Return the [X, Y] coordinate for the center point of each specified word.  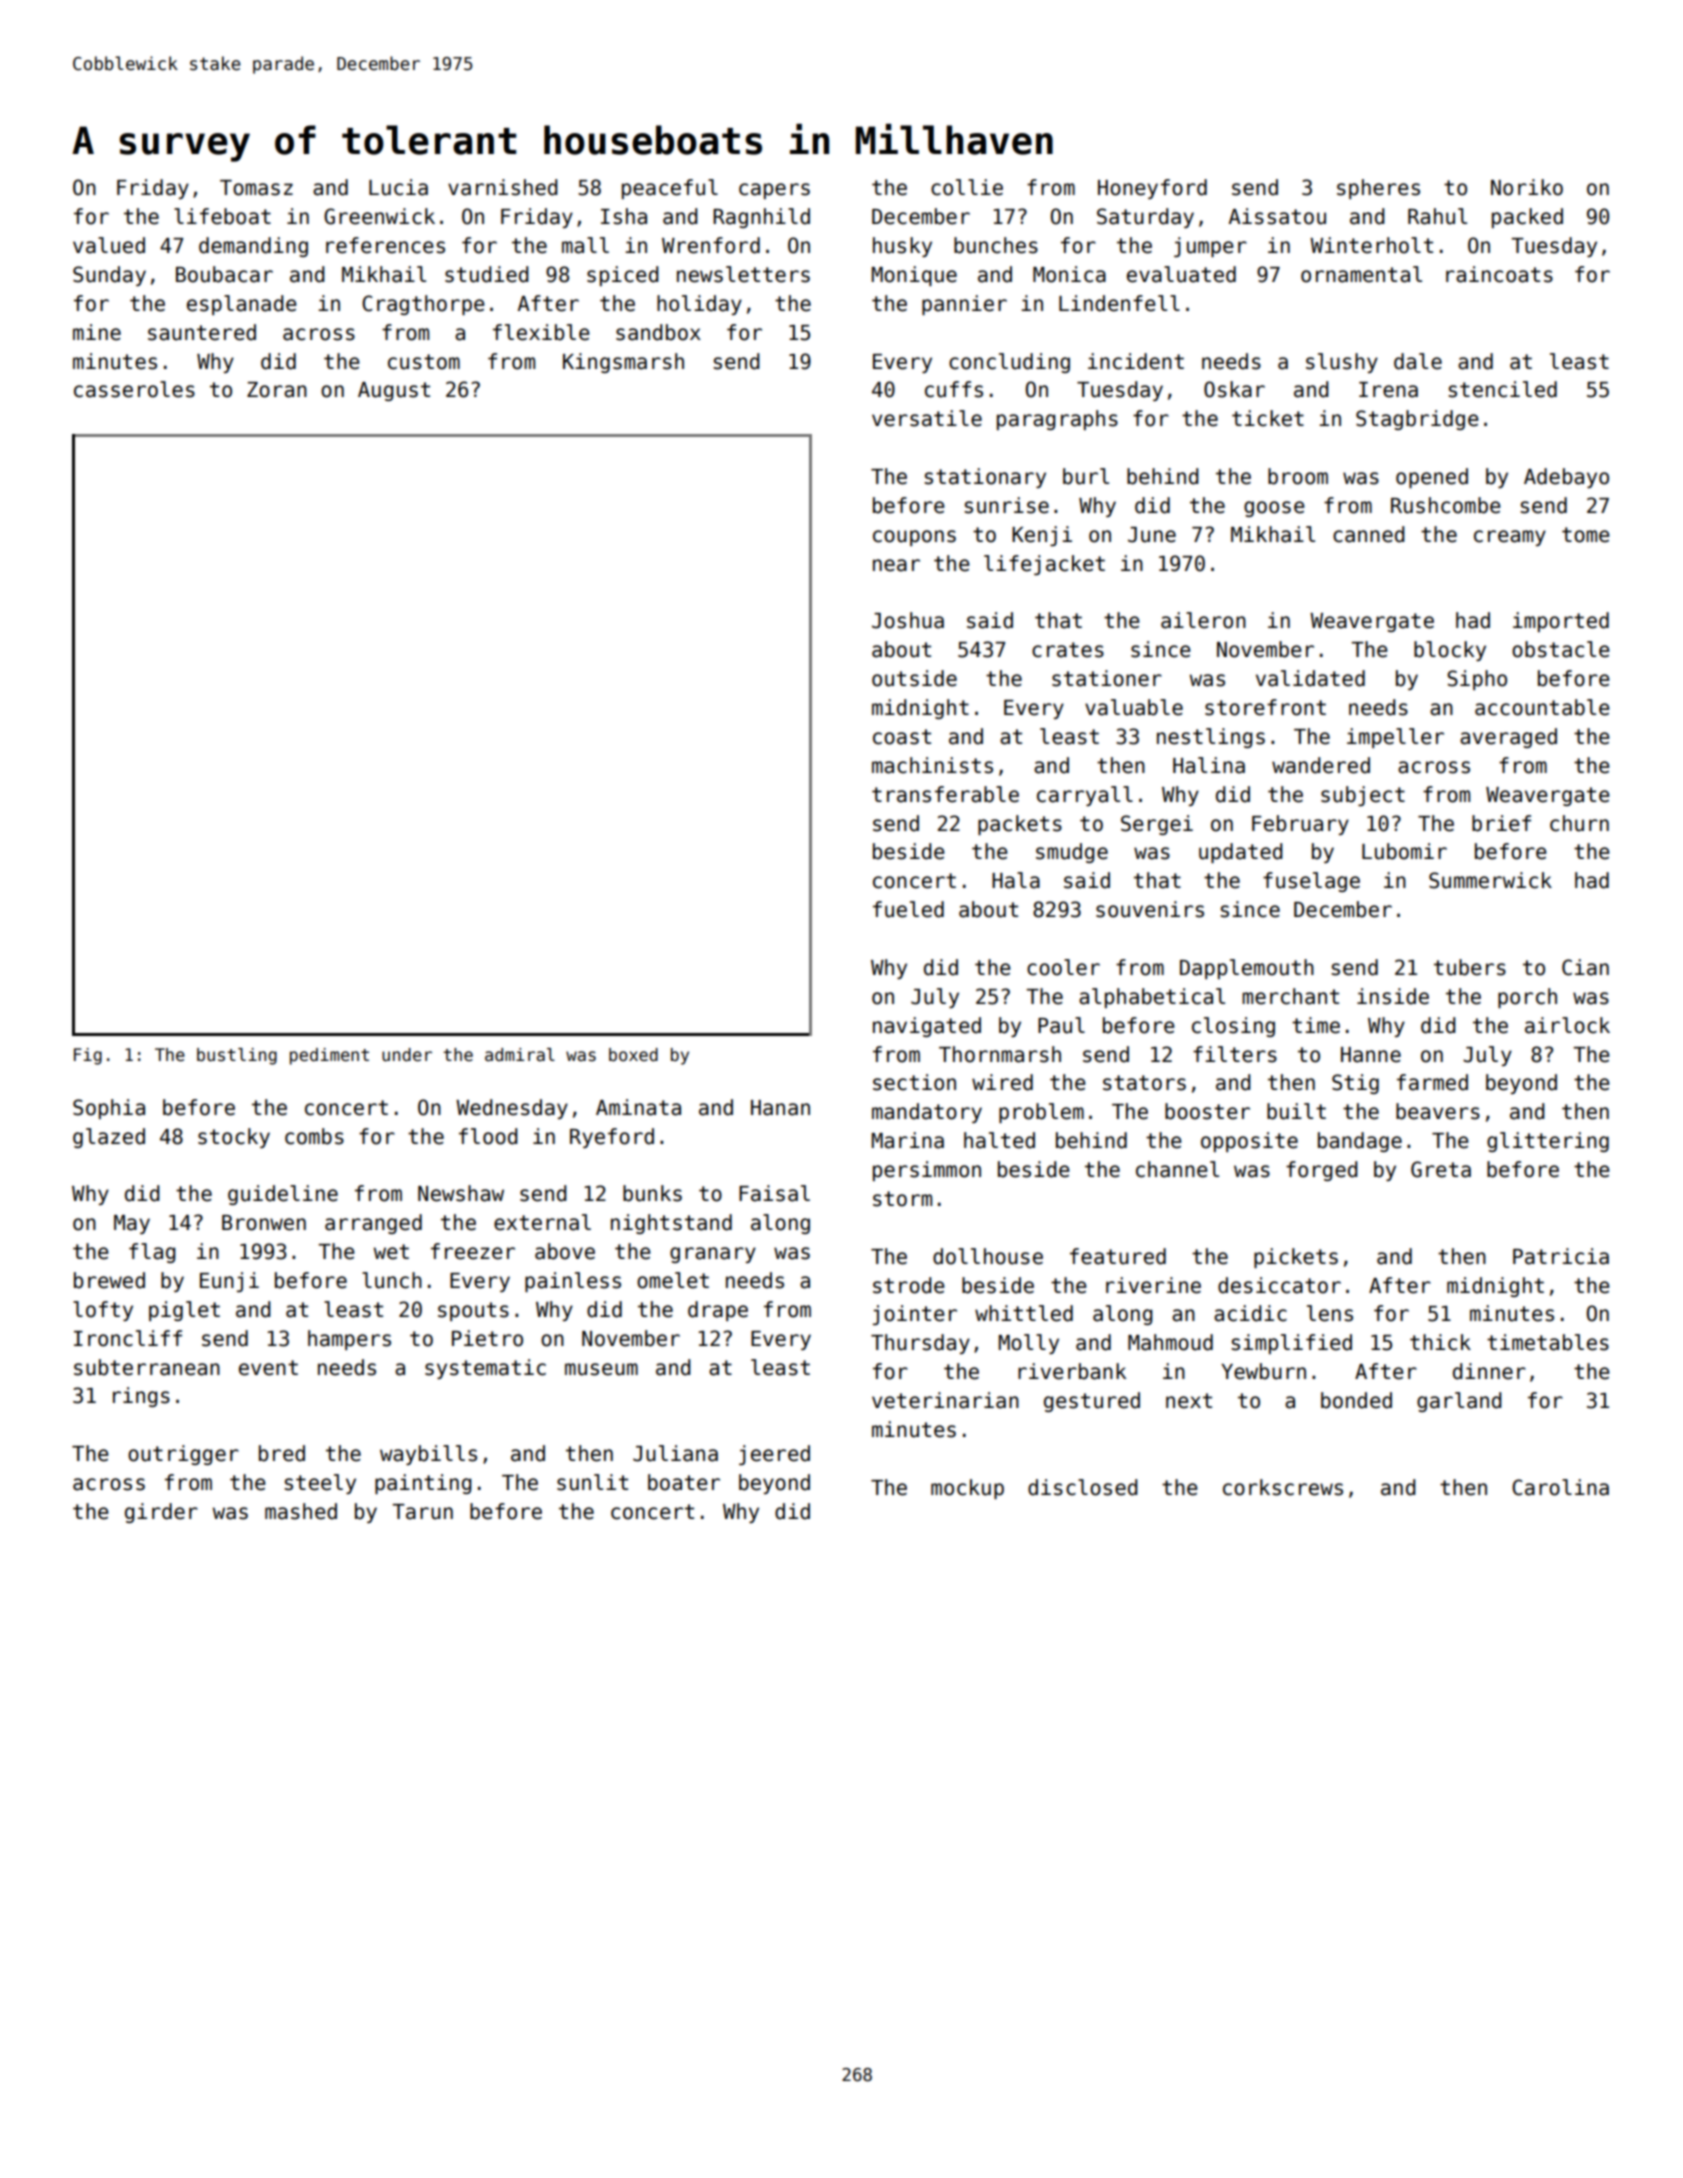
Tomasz [256, 188]
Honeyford [1152, 189]
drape [718, 1311]
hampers [349, 1340]
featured [1118, 1256]
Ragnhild [761, 218]
